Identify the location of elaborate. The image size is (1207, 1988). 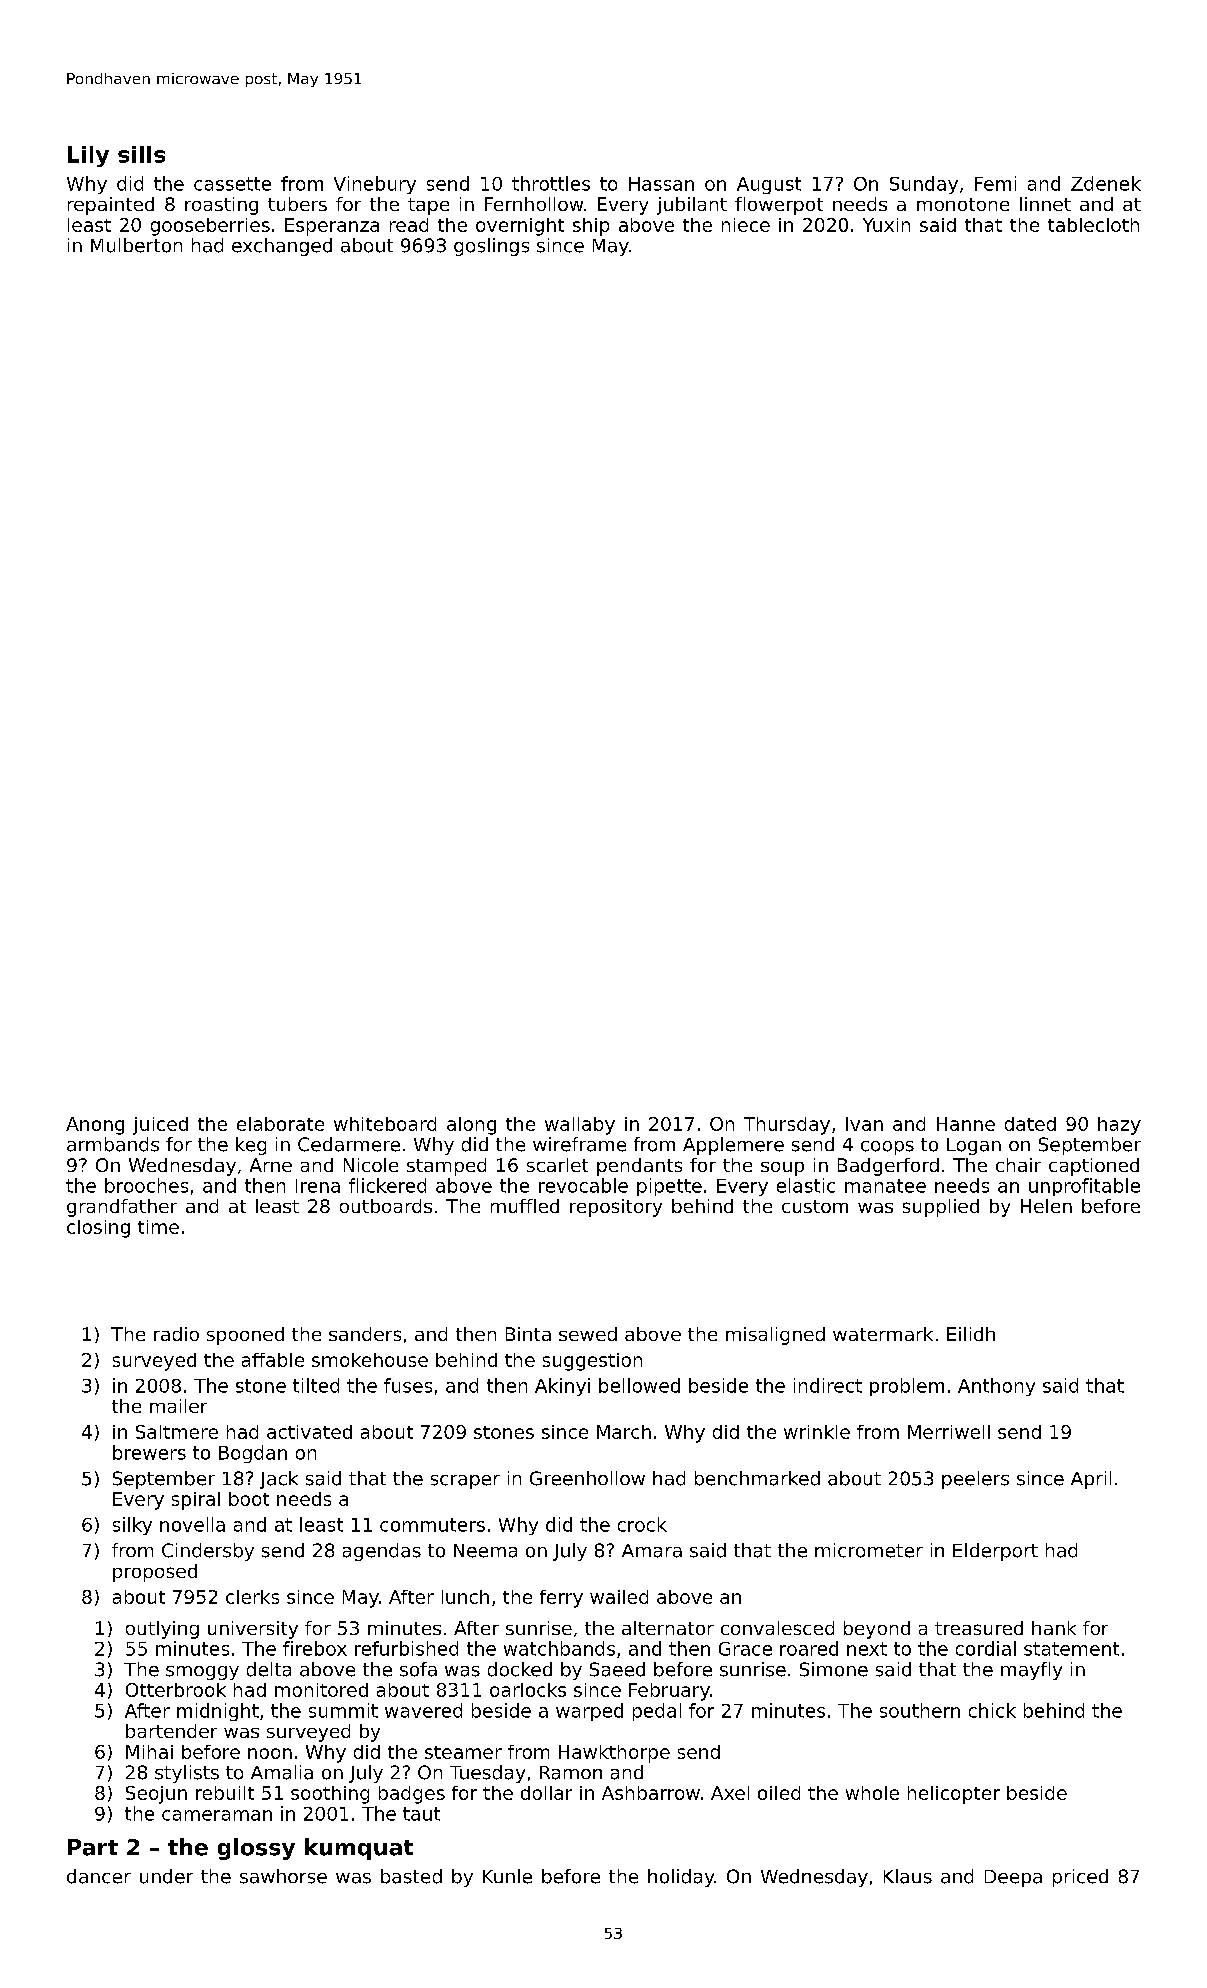
(280, 1124).
